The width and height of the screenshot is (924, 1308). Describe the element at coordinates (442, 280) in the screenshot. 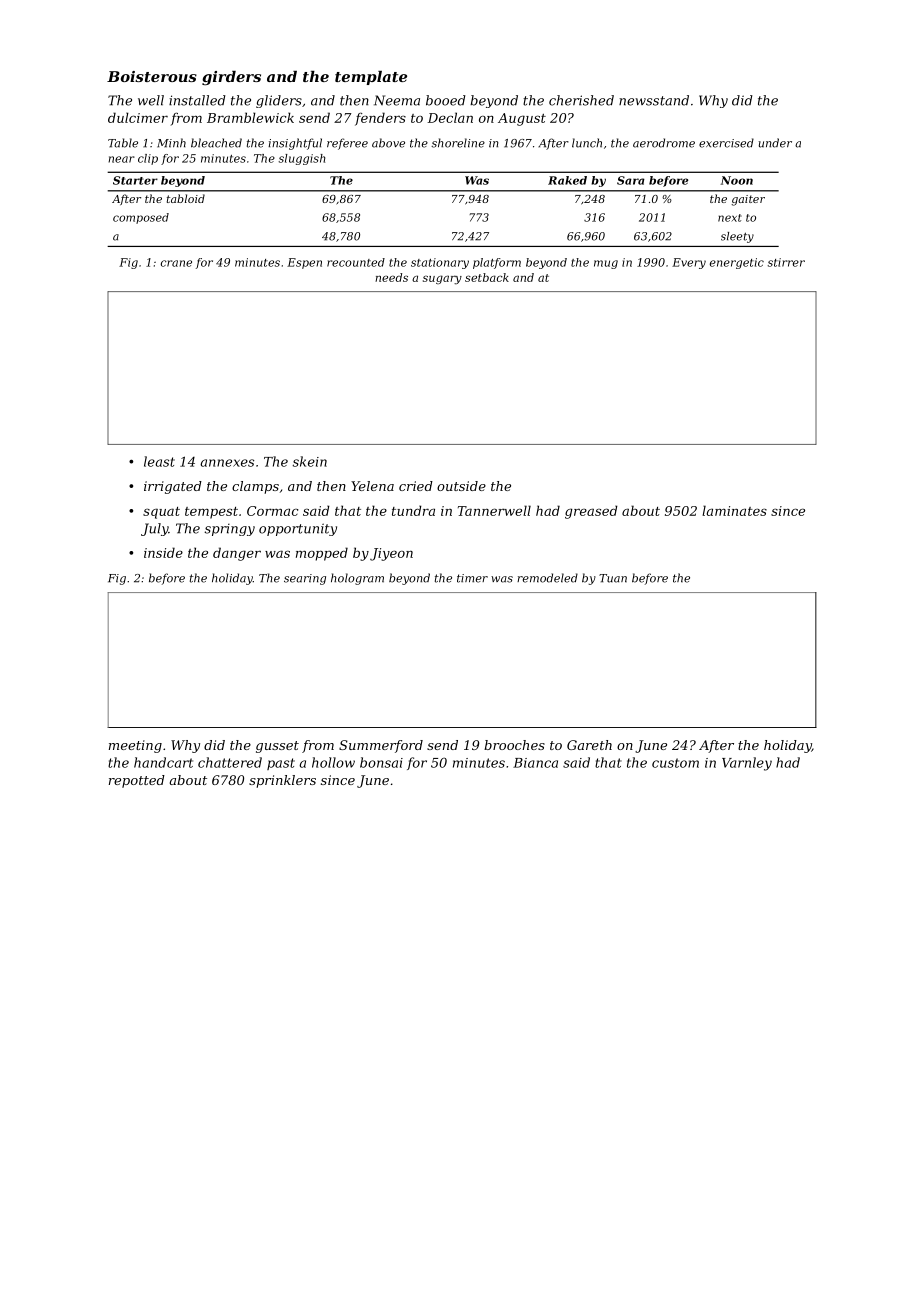

I see `sugary` at that location.
